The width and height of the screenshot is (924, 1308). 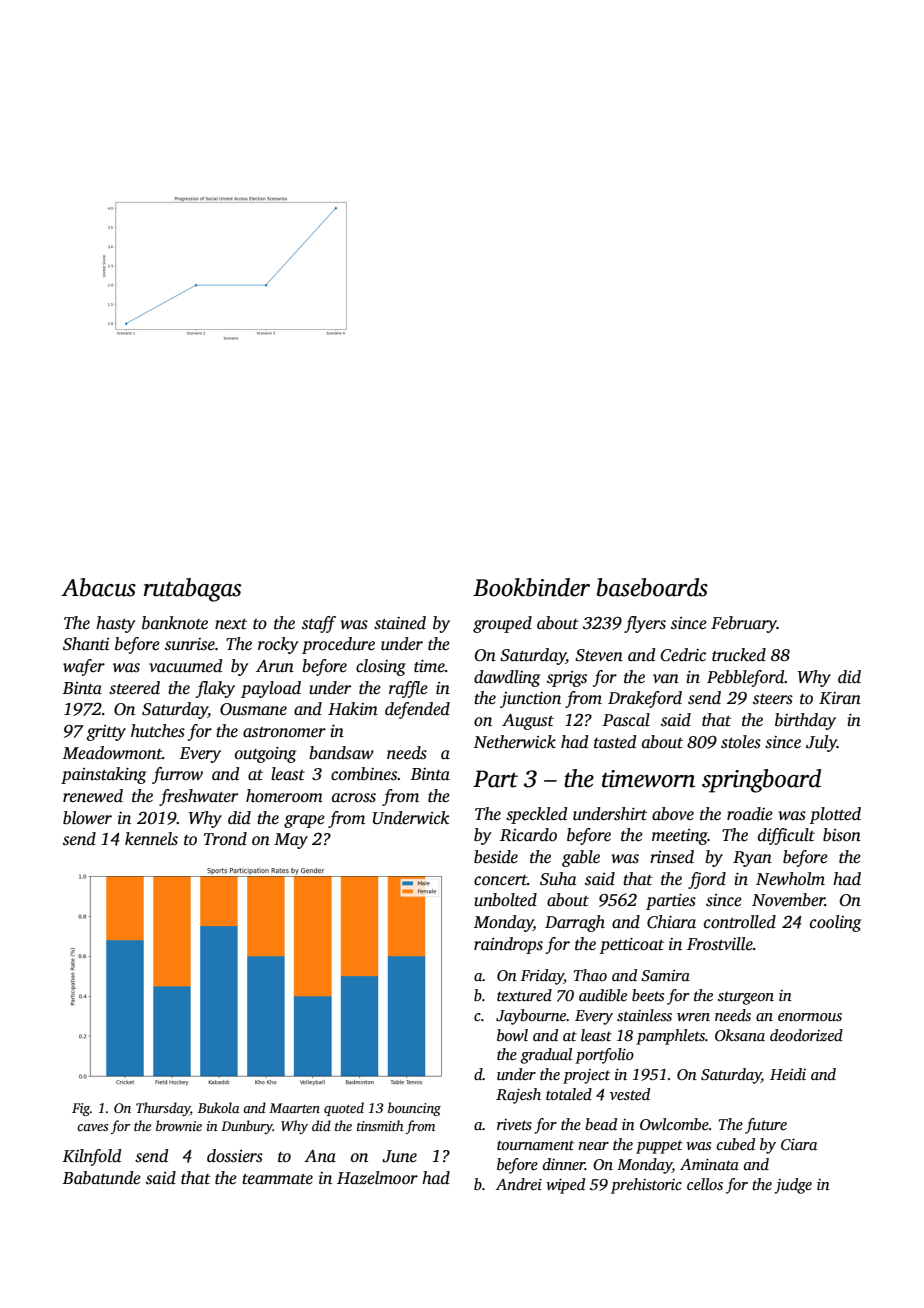 What do you see at coordinates (799, 1145) in the screenshot?
I see `Ciara` at bounding box center [799, 1145].
